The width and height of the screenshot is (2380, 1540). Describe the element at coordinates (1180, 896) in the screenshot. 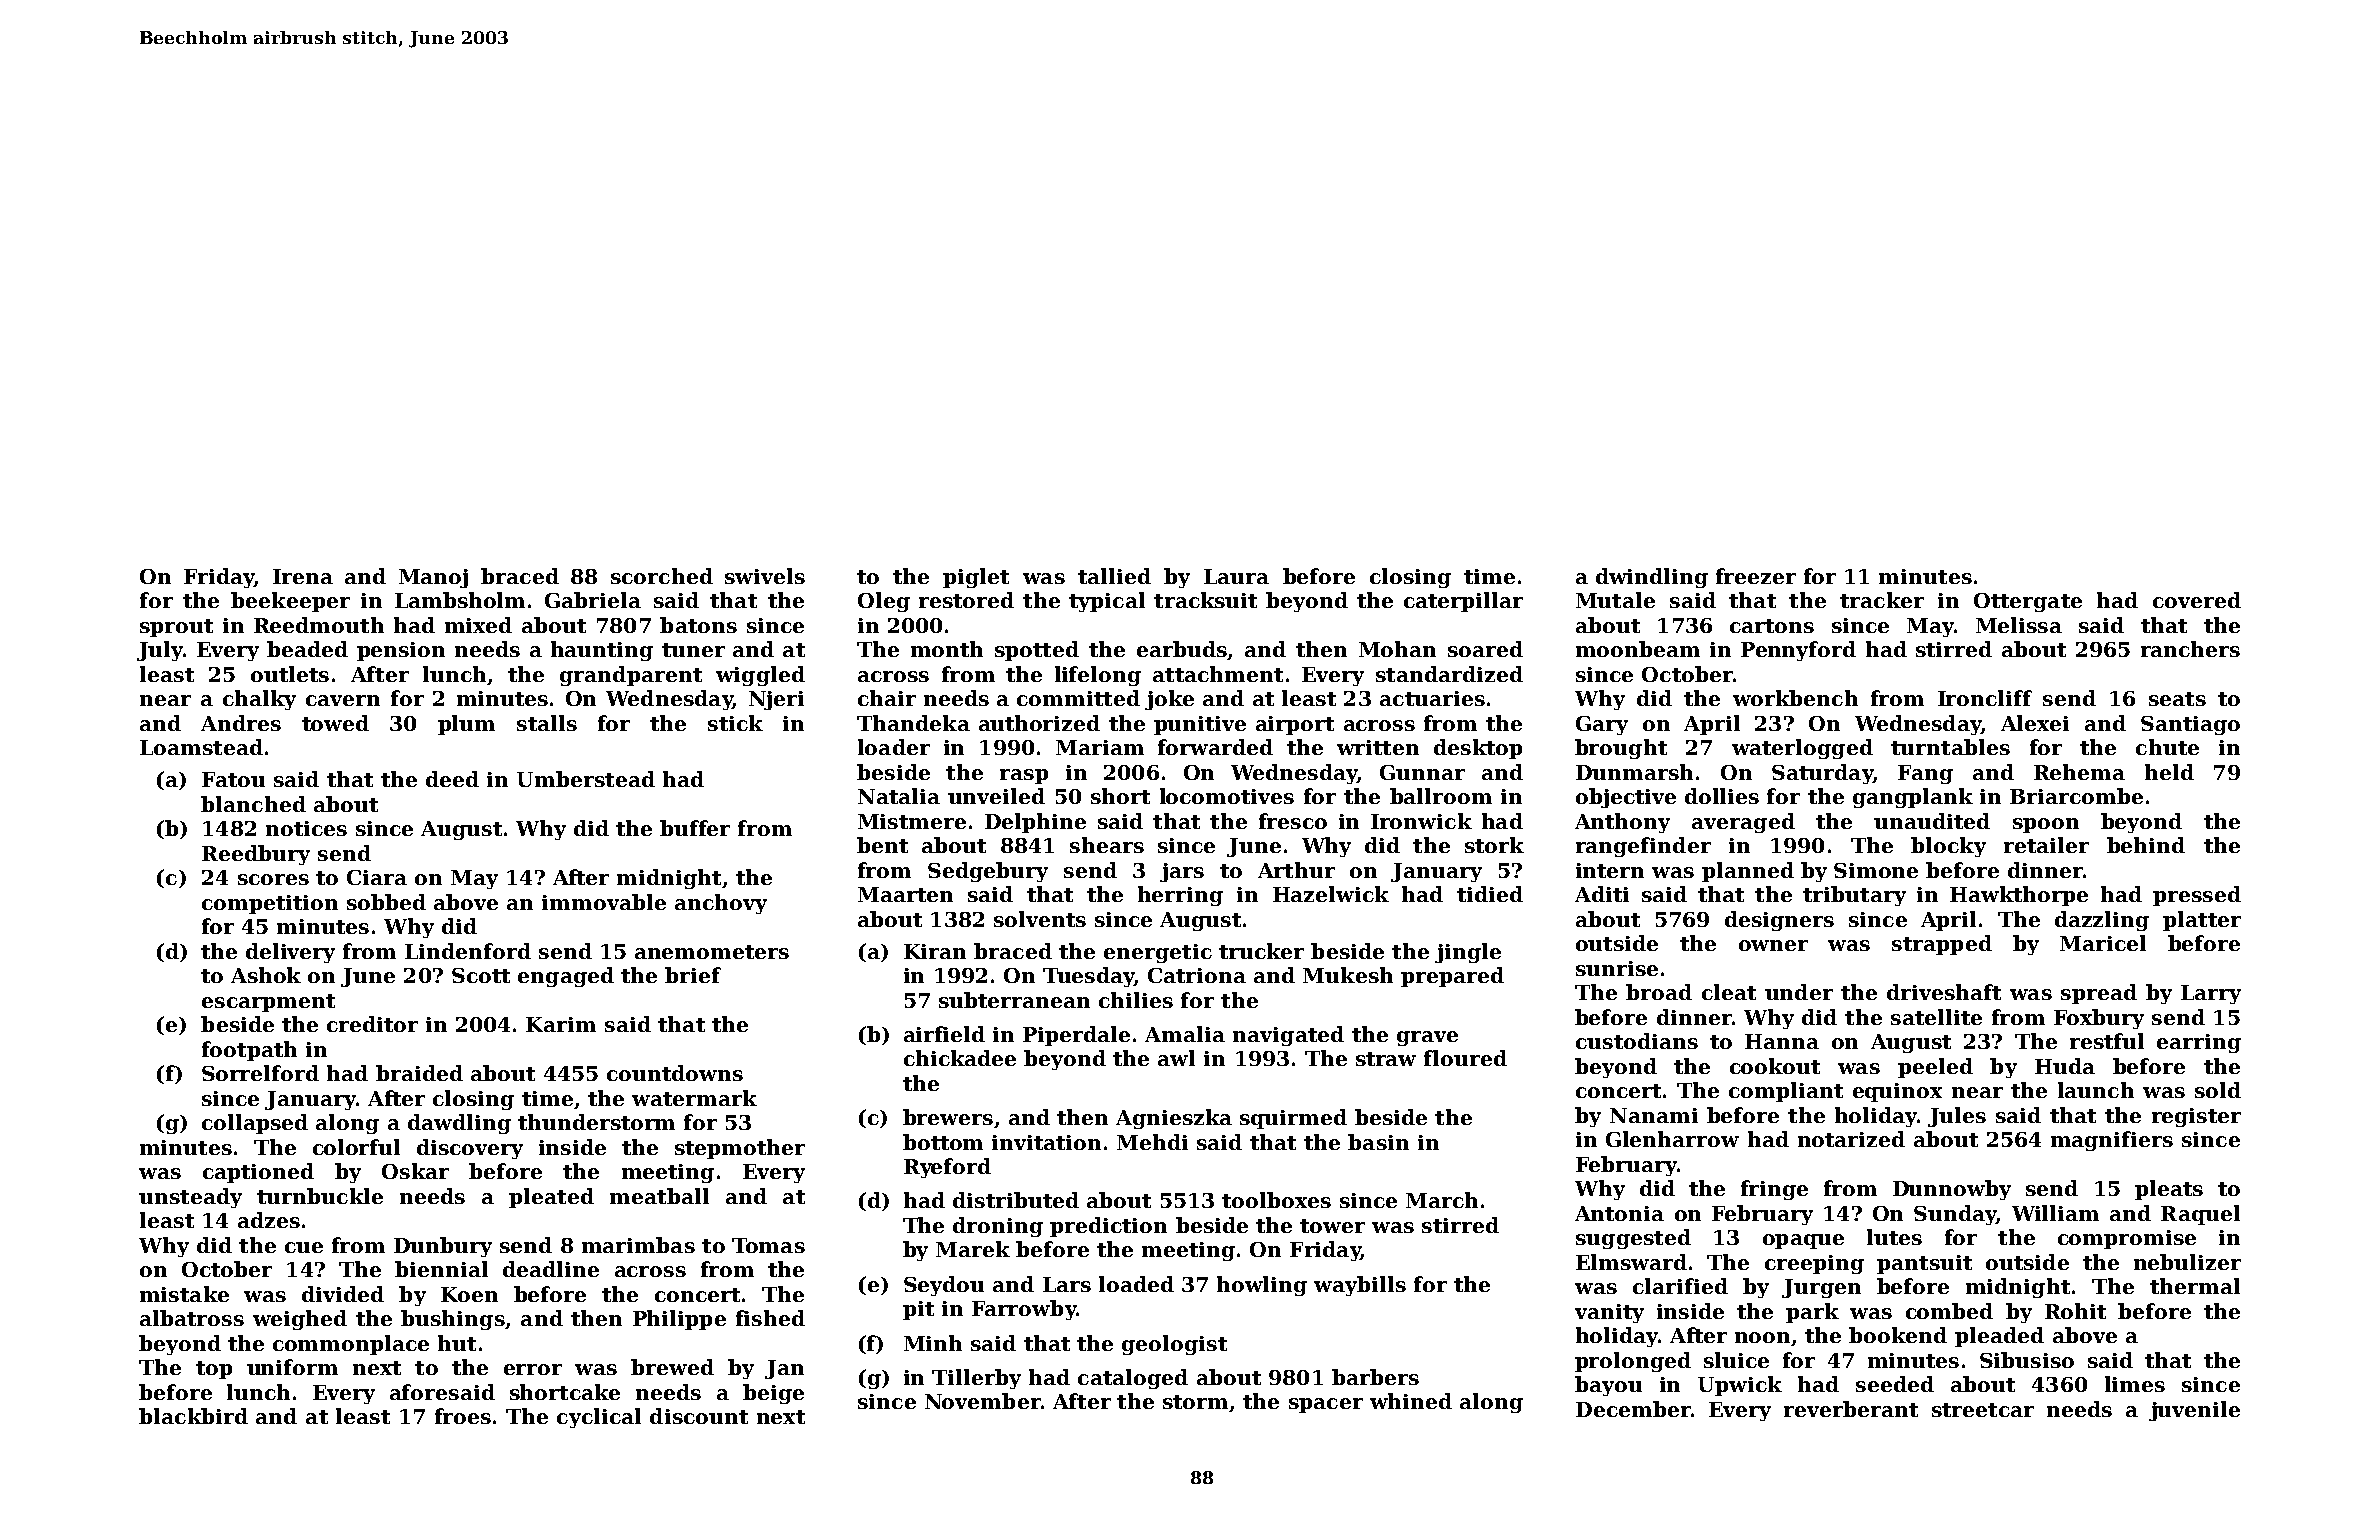

I see `herring` at that location.
